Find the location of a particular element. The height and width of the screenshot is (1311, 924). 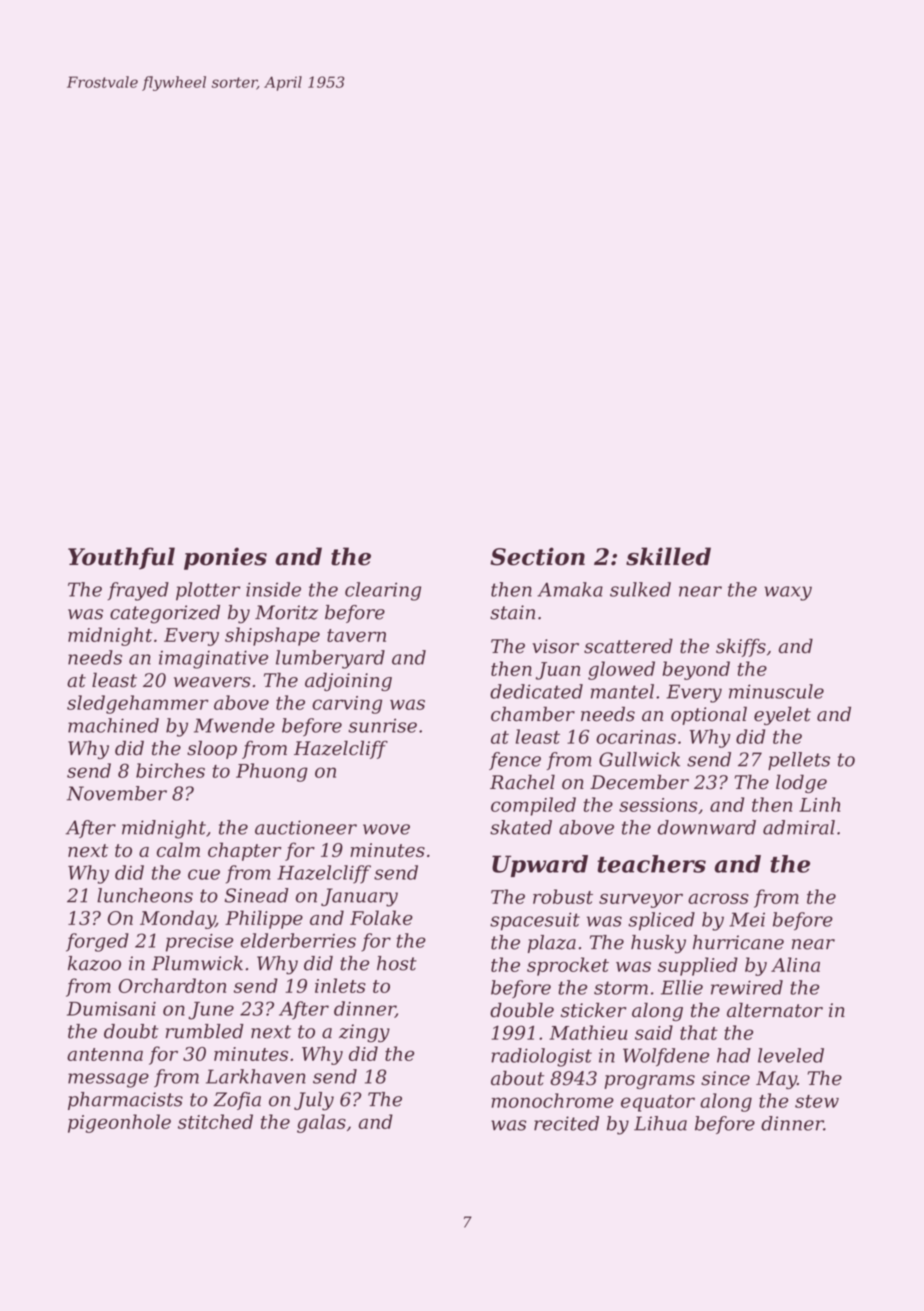

stew is located at coordinates (817, 1101).
